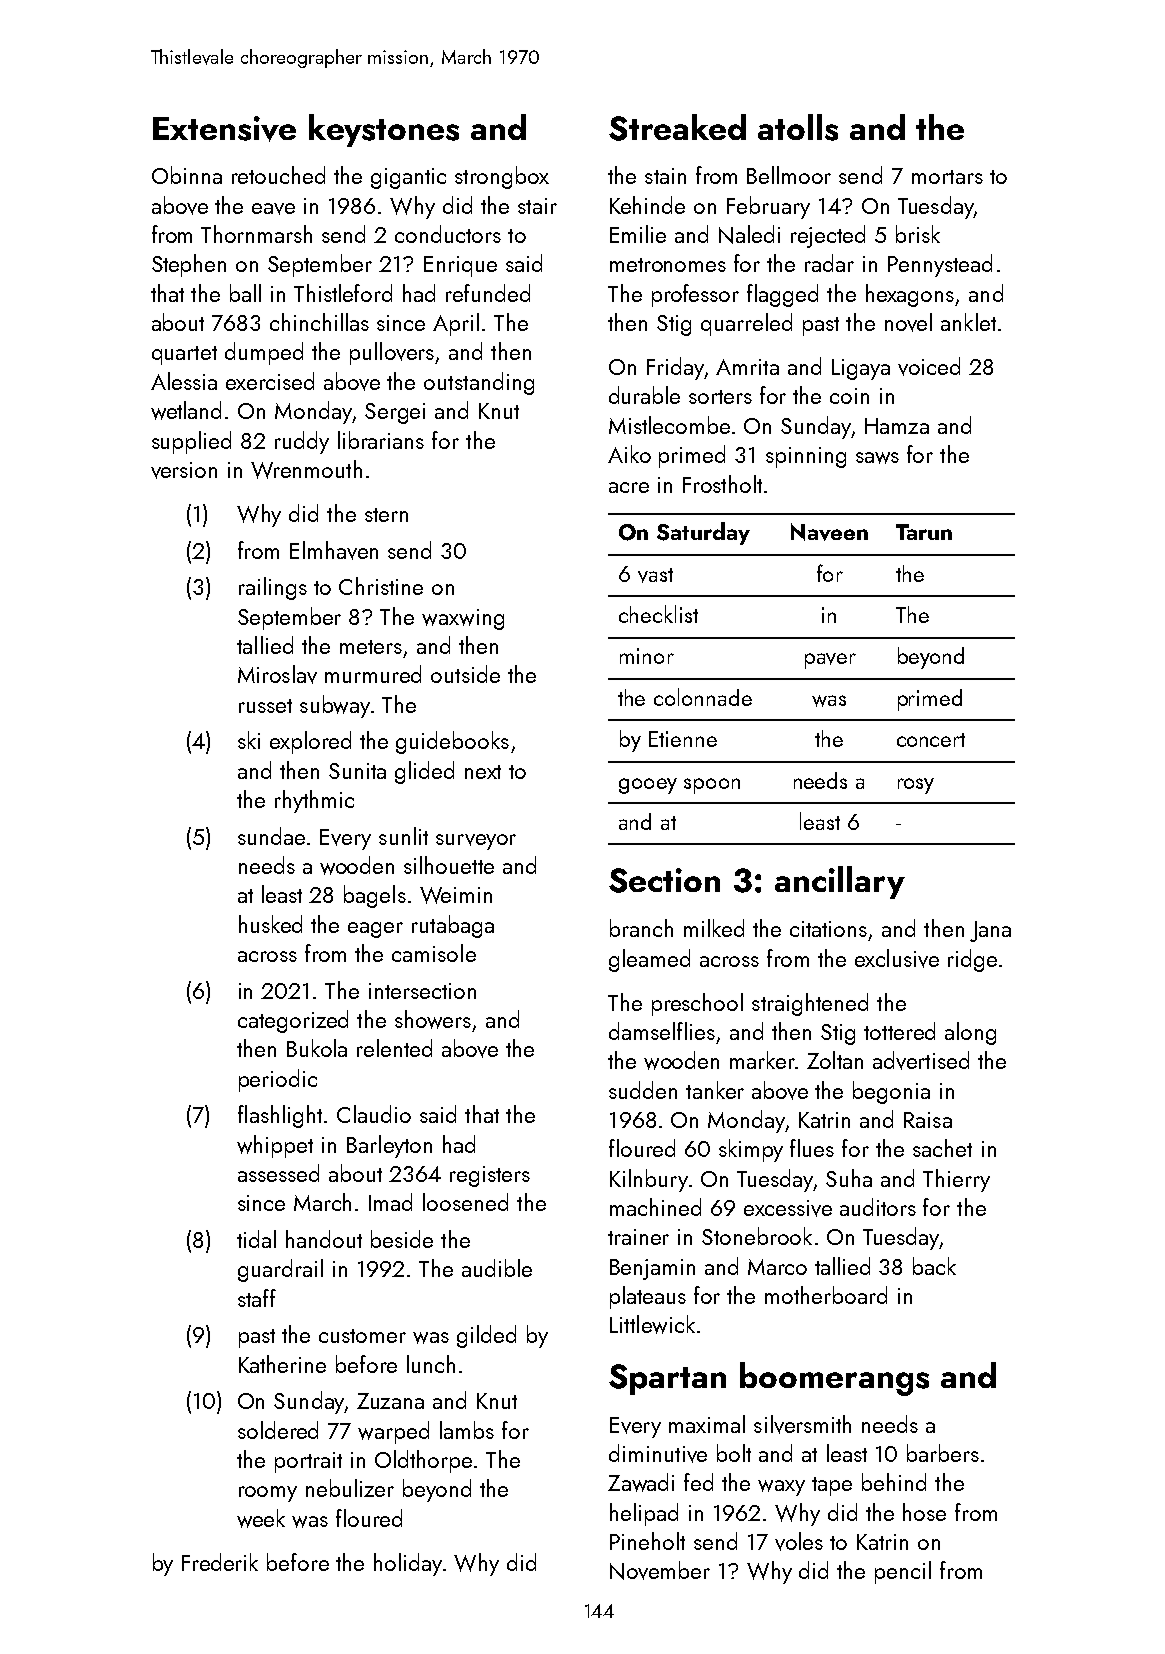 The height and width of the image is (1654, 1165). What do you see at coordinates (683, 739) in the image?
I see `Etienne` at bounding box center [683, 739].
